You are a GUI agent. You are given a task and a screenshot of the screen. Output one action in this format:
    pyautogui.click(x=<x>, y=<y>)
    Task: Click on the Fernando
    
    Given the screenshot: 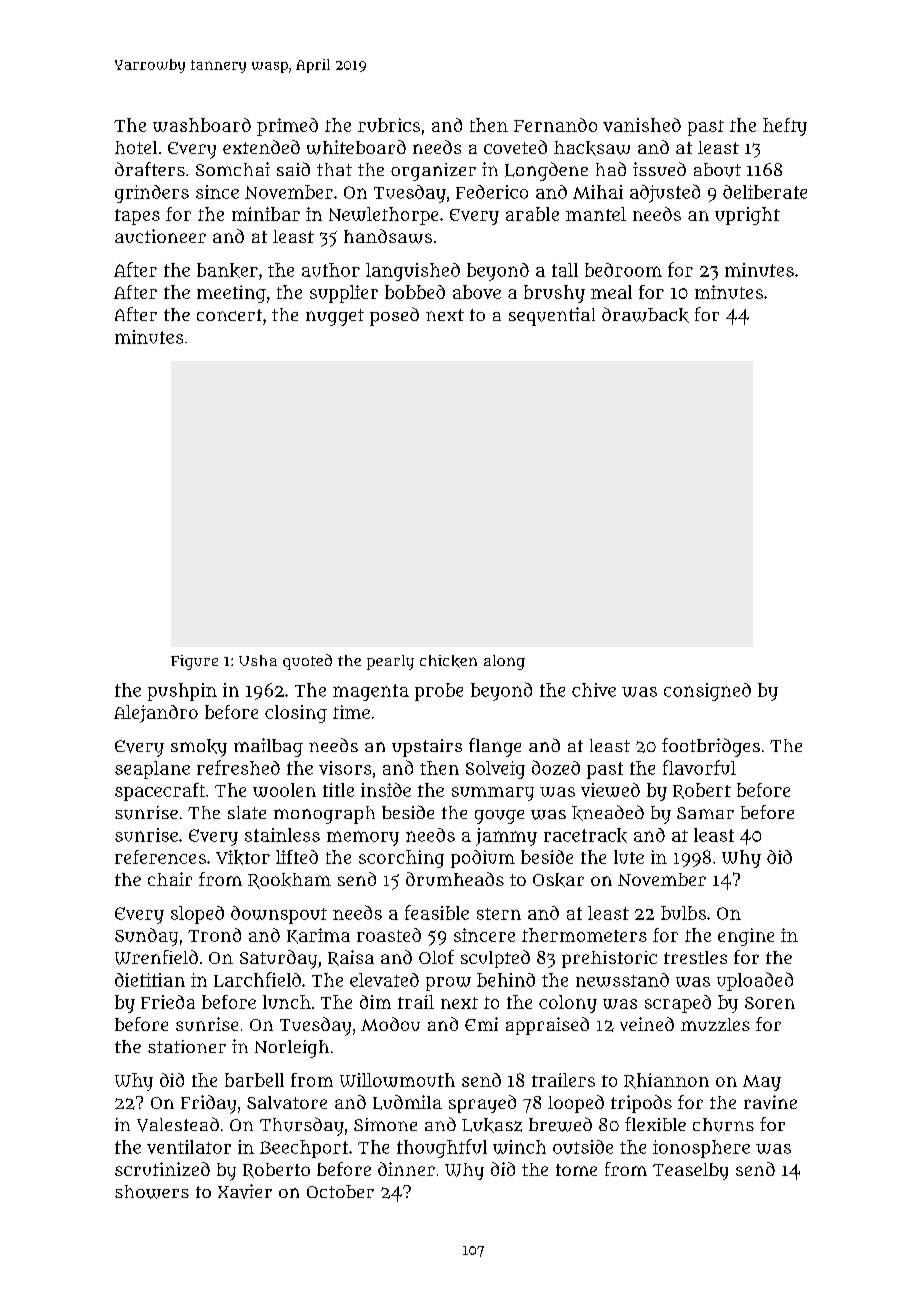 What is the action you would take?
    pyautogui.click(x=555, y=125)
